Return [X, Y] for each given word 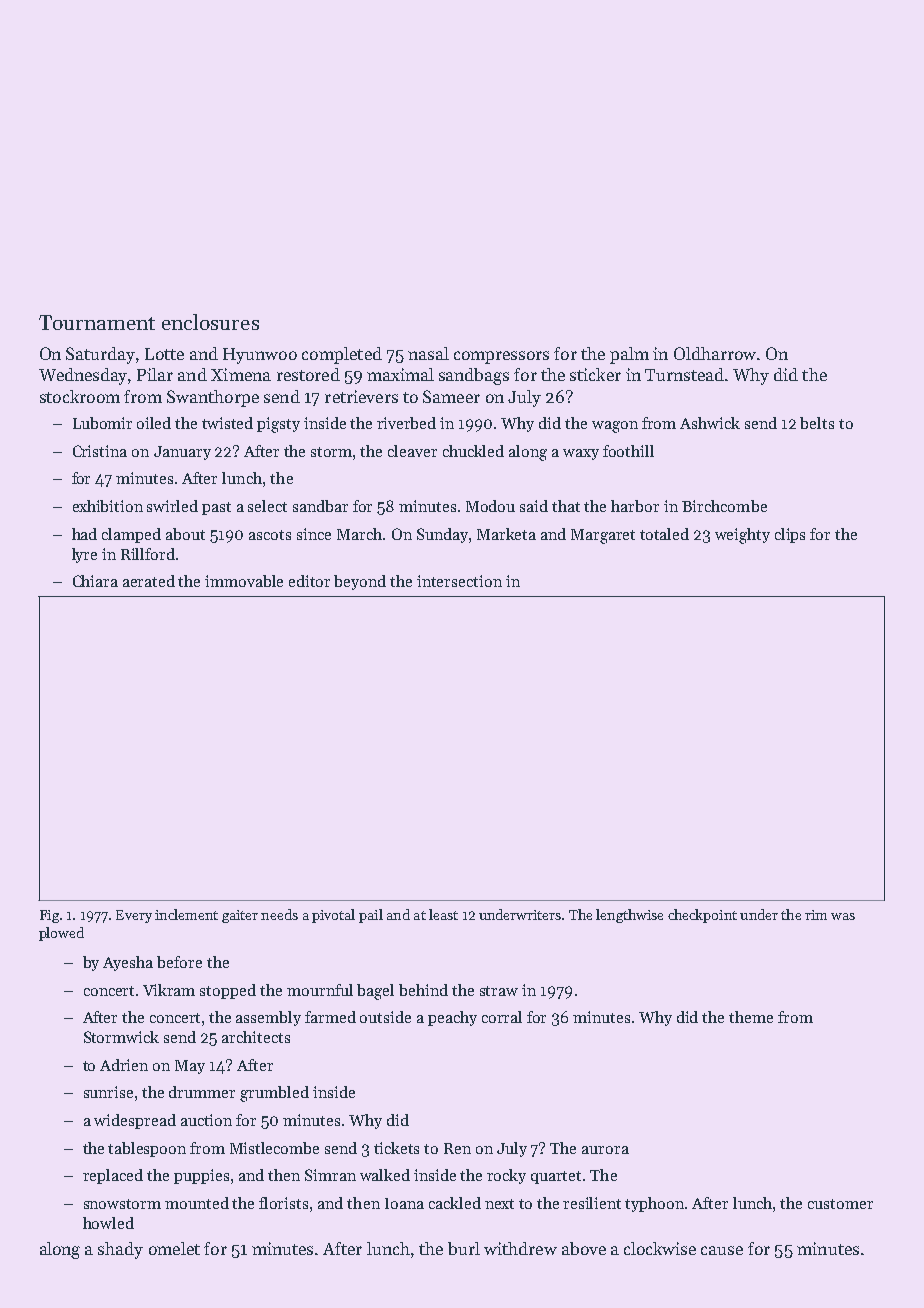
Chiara [95, 581]
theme [751, 1017]
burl [464, 1248]
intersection [459, 581]
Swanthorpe [213, 398]
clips [790, 535]
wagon [615, 427]
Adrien [124, 1065]
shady [120, 1250]
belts [817, 423]
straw [499, 991]
